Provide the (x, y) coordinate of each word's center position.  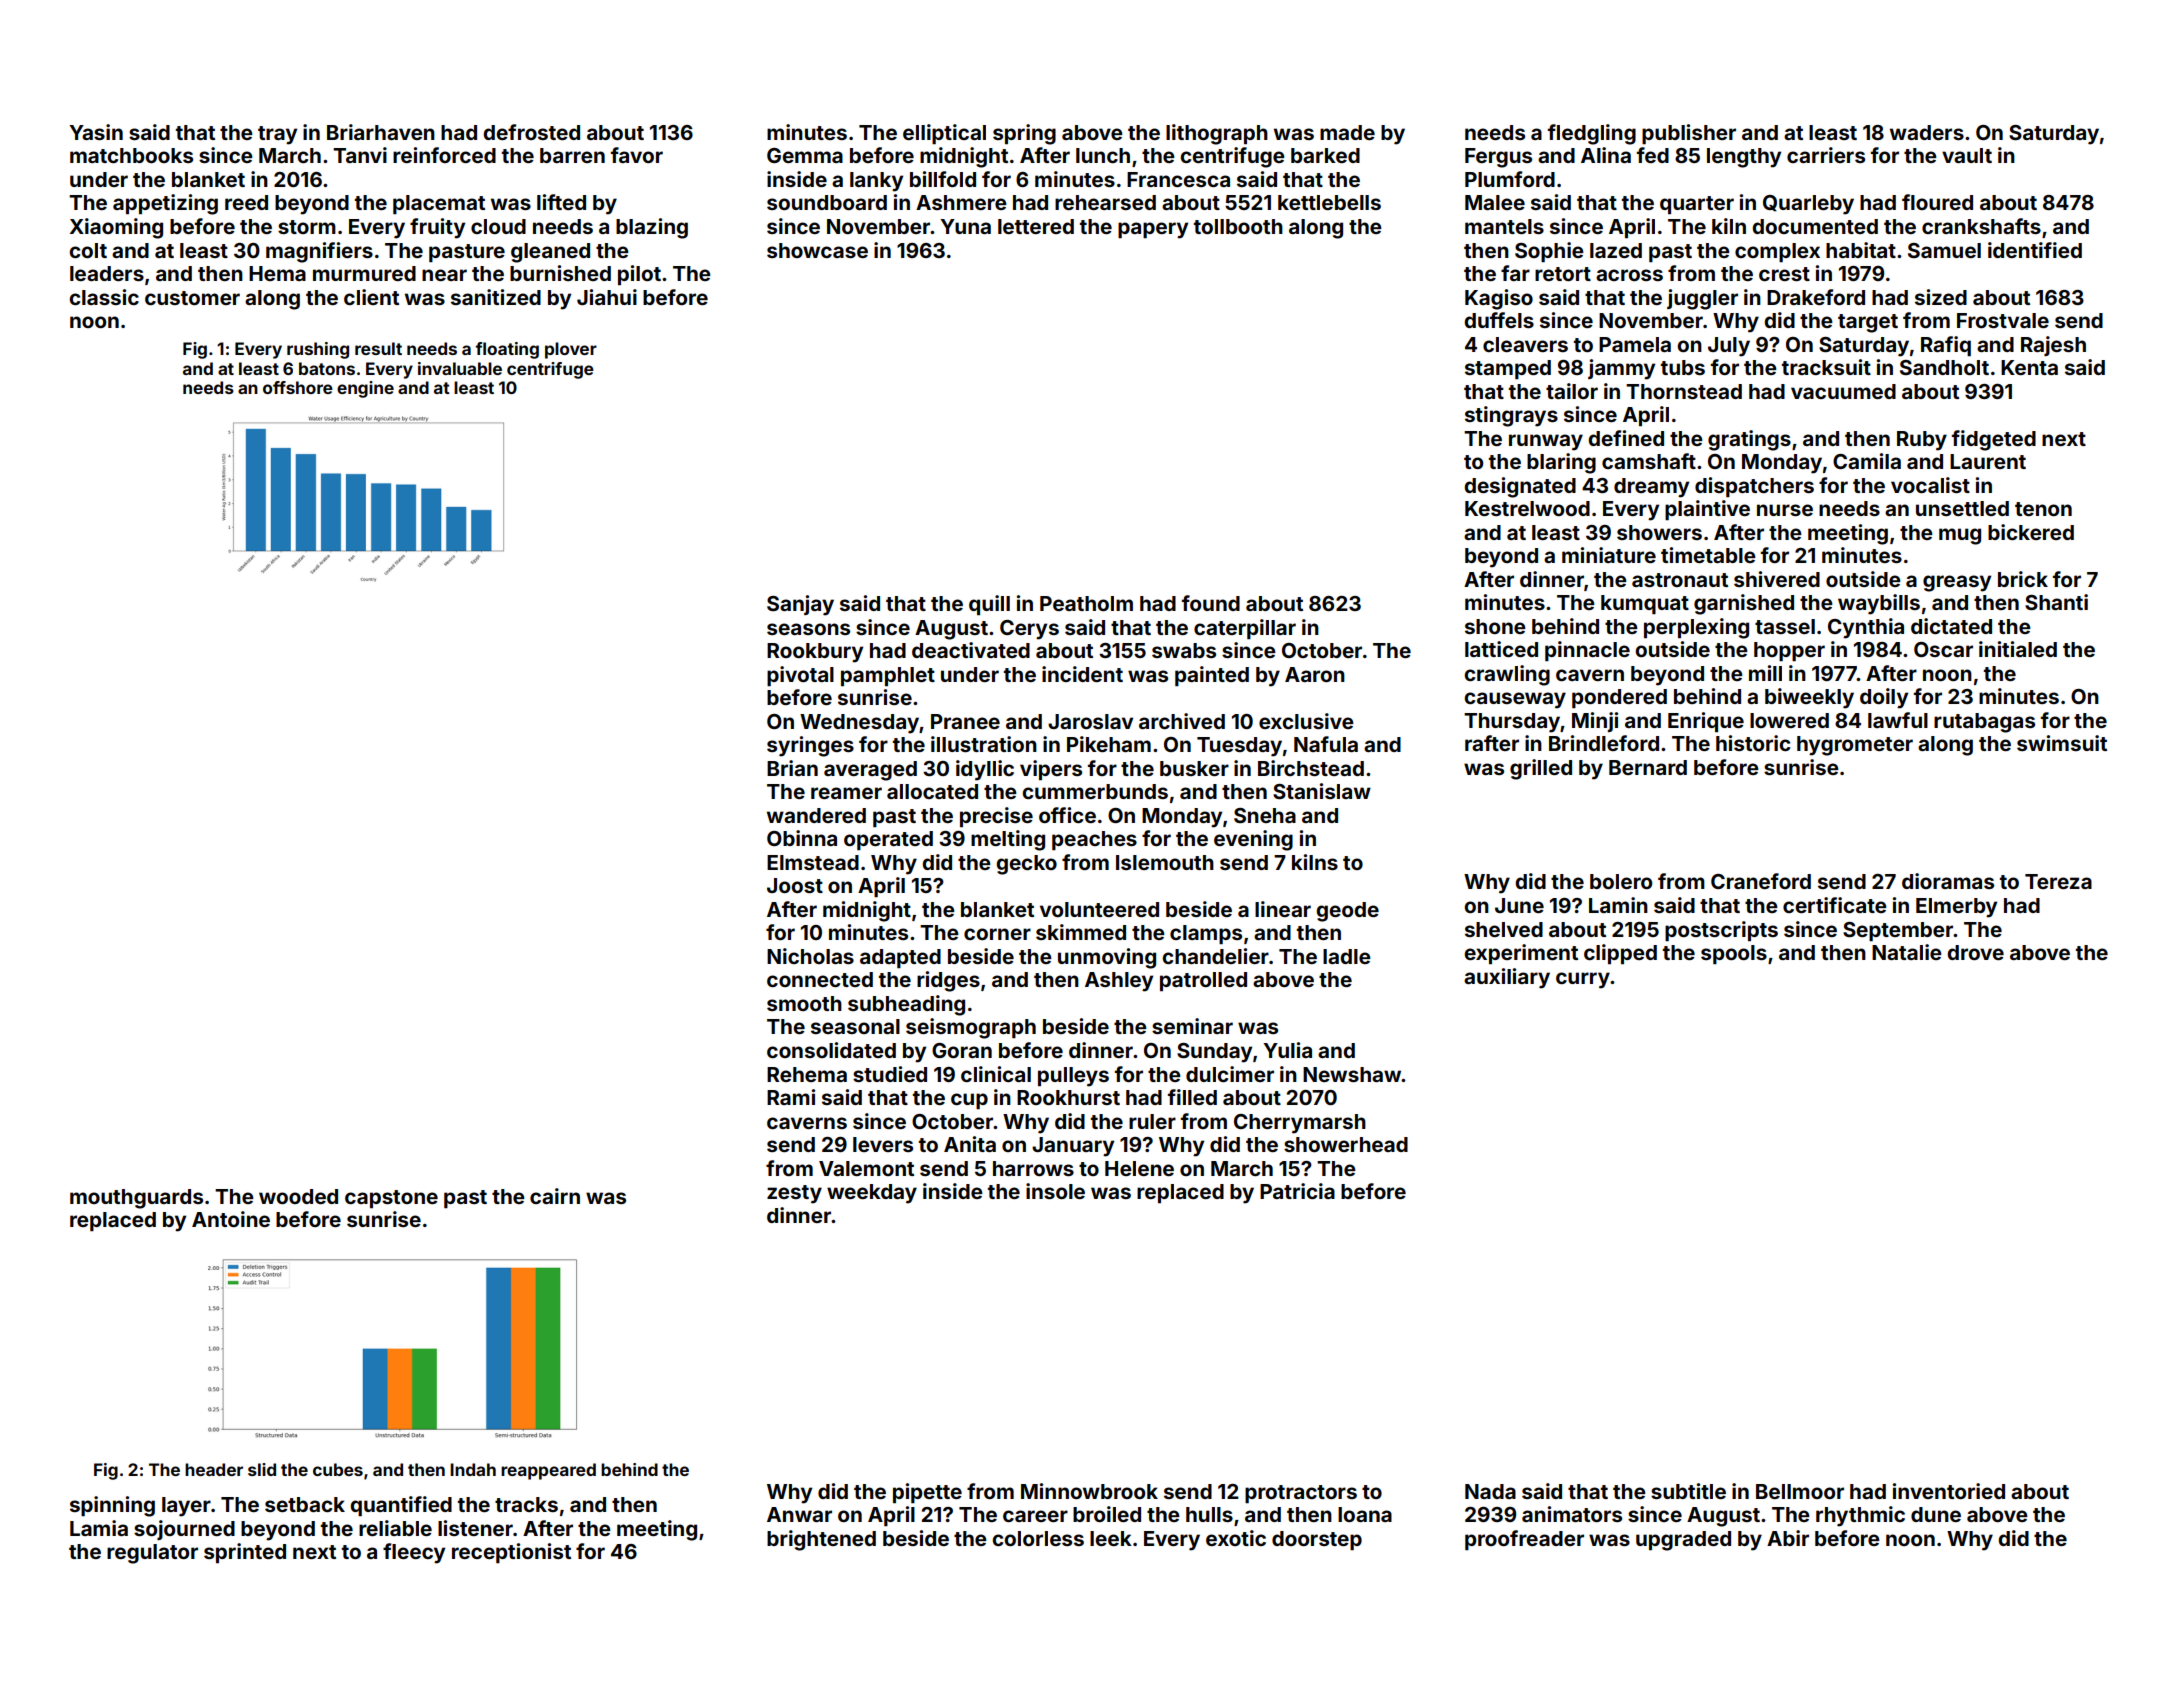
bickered (2031, 532)
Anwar (799, 1514)
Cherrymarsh (1300, 1124)
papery (1153, 230)
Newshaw (1352, 1074)
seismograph (971, 1028)
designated (1520, 487)
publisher (1689, 134)
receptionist (511, 1553)
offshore (298, 387)
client (371, 297)
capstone (391, 1199)
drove (1975, 952)
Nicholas (810, 956)
